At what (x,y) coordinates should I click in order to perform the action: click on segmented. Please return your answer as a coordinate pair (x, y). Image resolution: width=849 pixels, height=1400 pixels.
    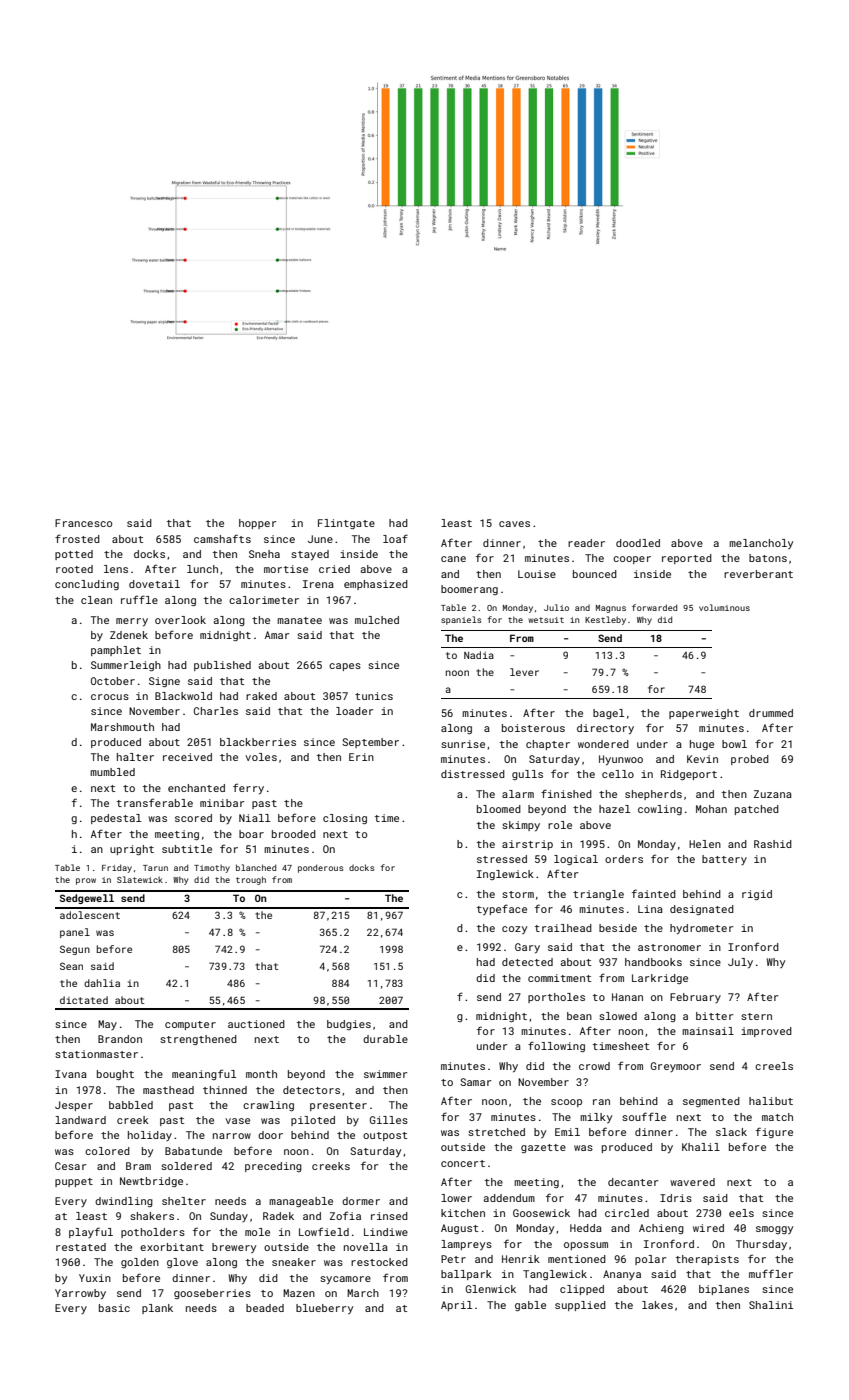
    Looking at the image, I should click on (711, 1102).
